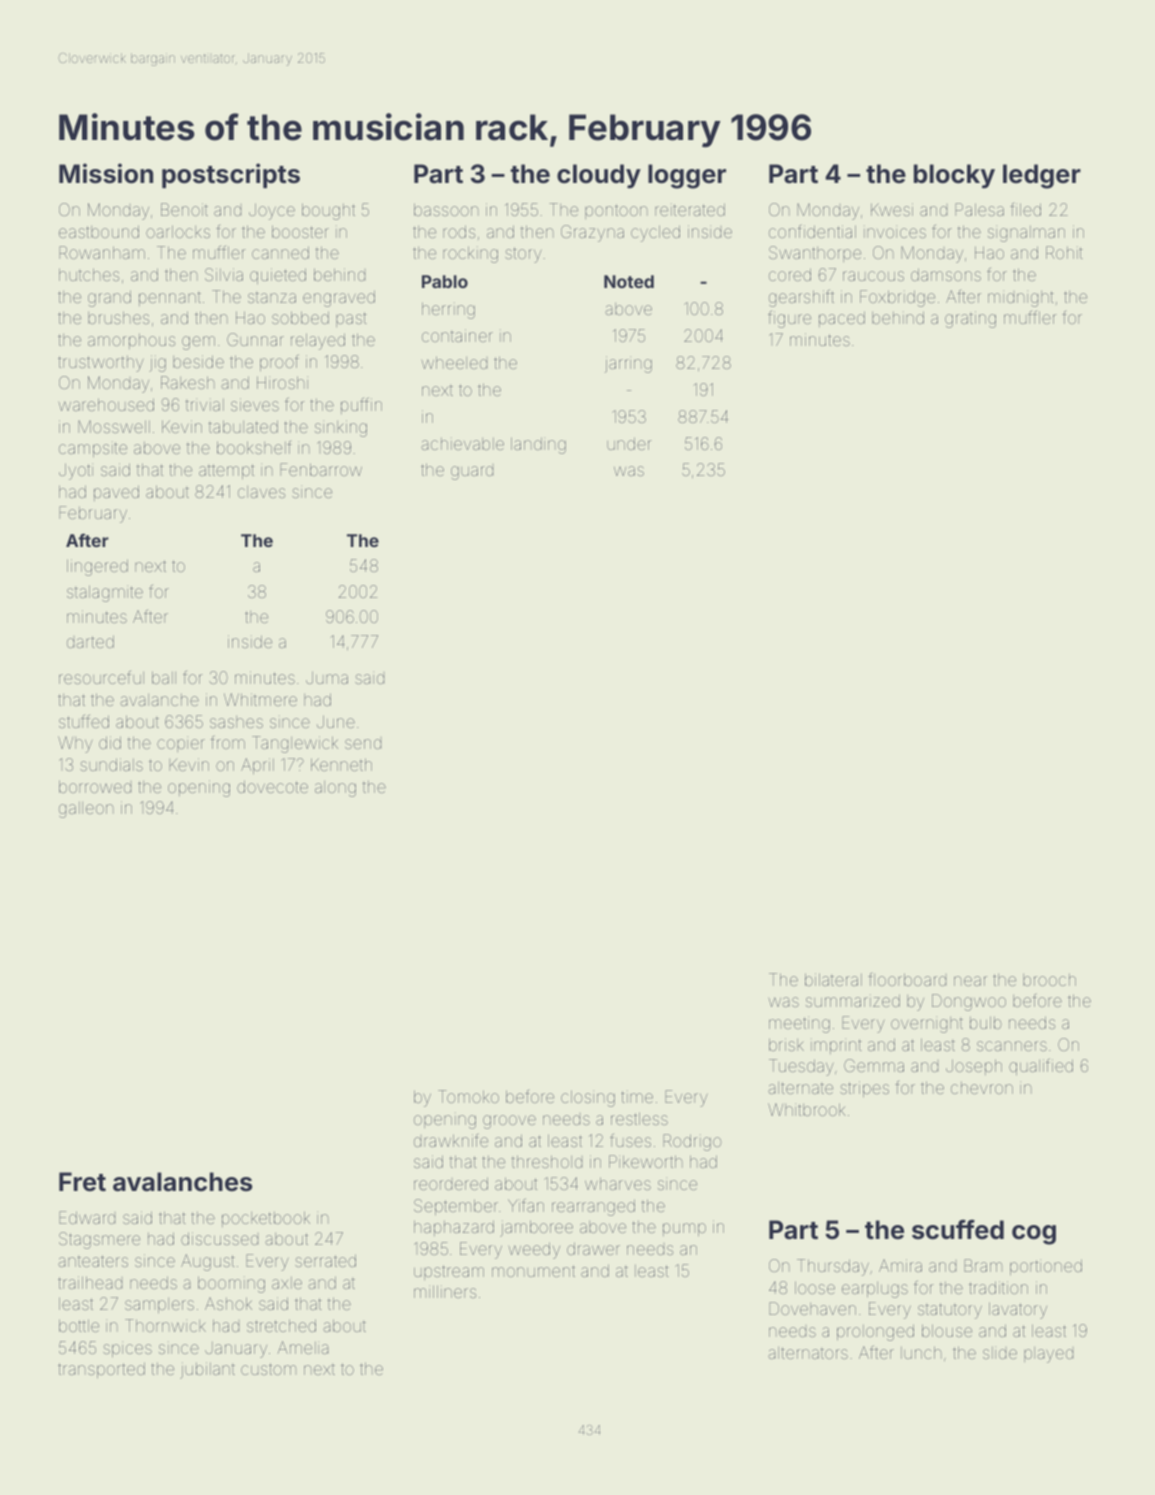 This screenshot has height=1495, width=1155. What do you see at coordinates (808, 1353) in the screenshot?
I see `alternators` at bounding box center [808, 1353].
